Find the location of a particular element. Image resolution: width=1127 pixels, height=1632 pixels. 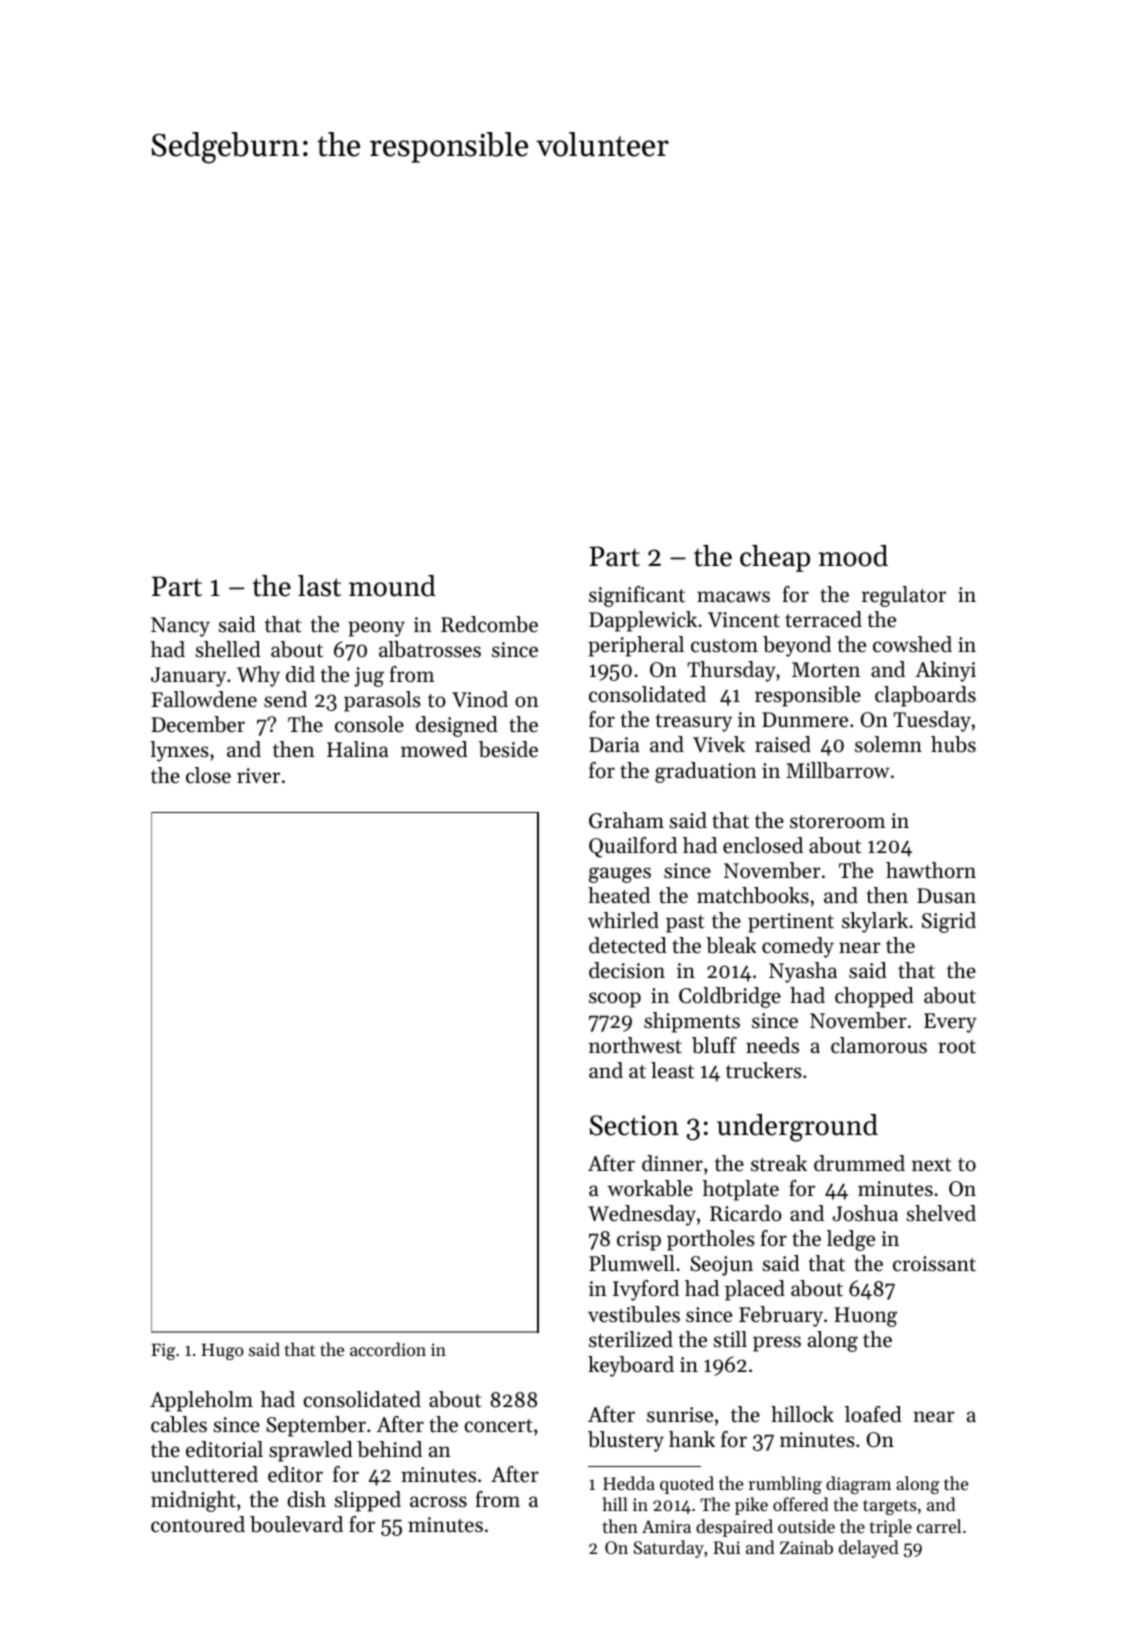

mound is located at coordinates (392, 586).
